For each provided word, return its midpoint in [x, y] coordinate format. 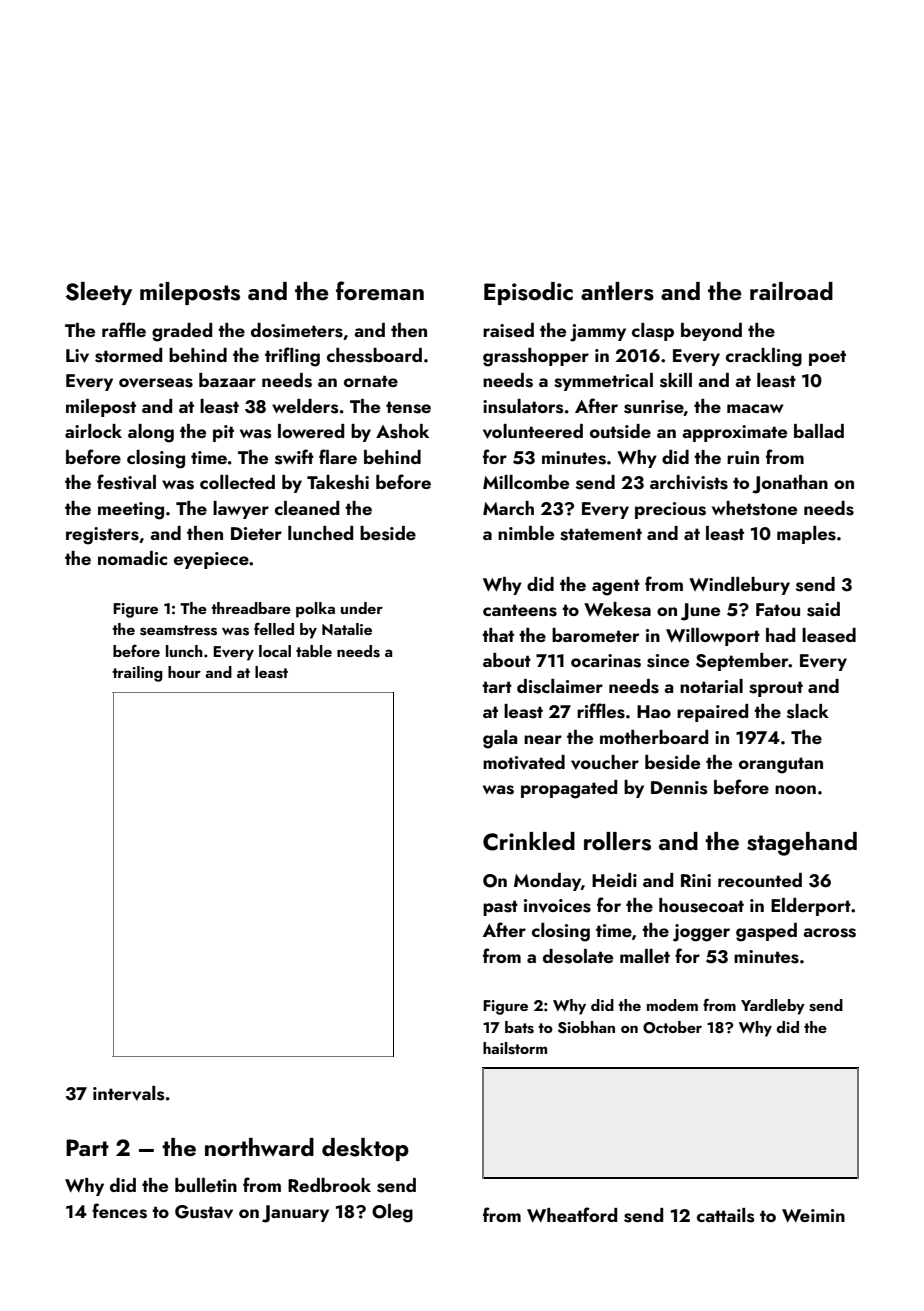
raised [508, 330]
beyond [711, 332]
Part [87, 1147]
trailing [137, 674]
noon [795, 789]
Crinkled [529, 841]
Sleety [99, 293]
